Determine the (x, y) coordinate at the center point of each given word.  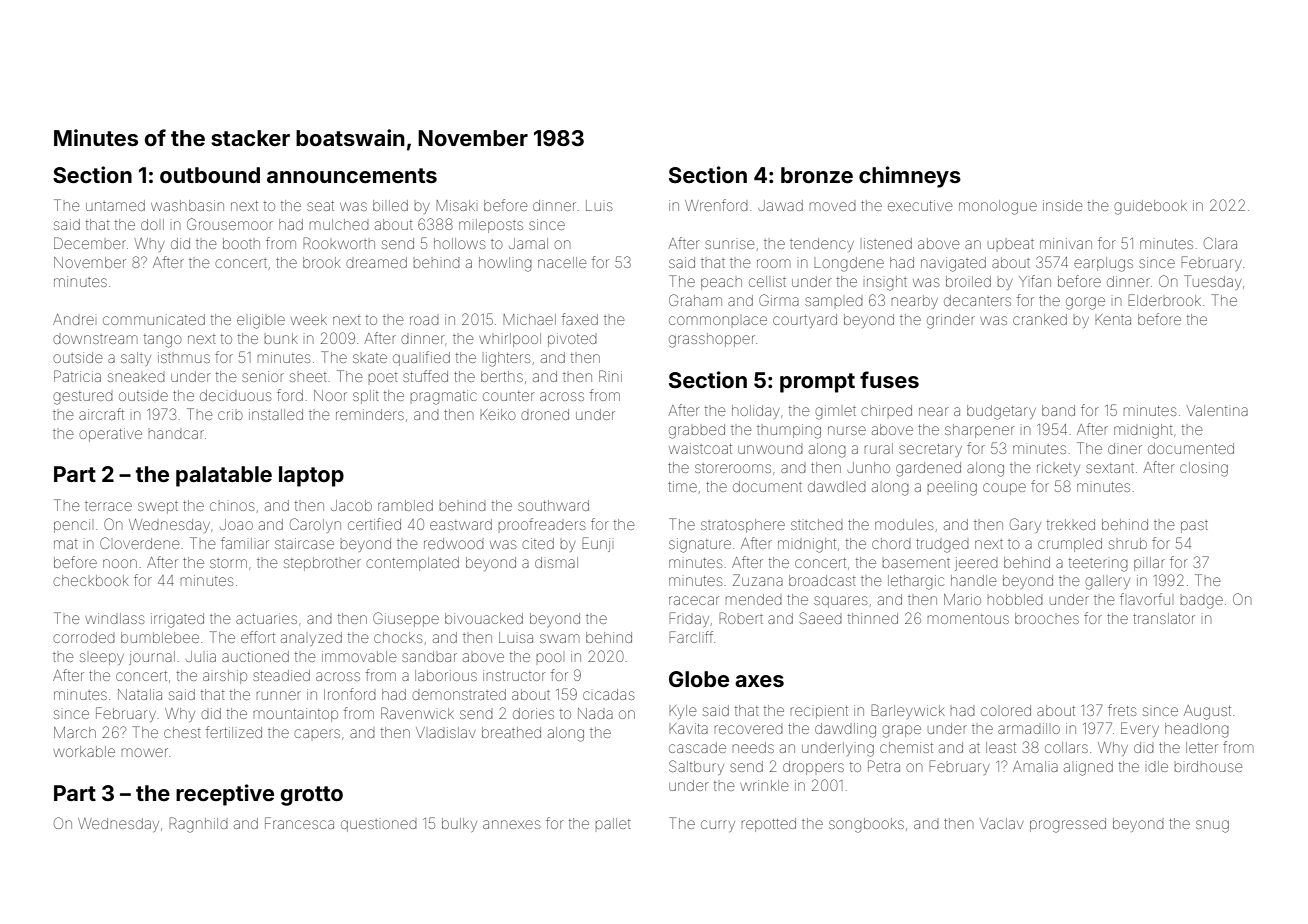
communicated (154, 319)
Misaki (455, 205)
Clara (1220, 243)
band (1058, 410)
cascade (697, 747)
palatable (224, 476)
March (75, 732)
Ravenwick (417, 713)
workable (84, 751)
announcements (352, 175)
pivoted (572, 340)
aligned (1088, 768)
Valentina (1217, 410)
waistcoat (700, 448)
